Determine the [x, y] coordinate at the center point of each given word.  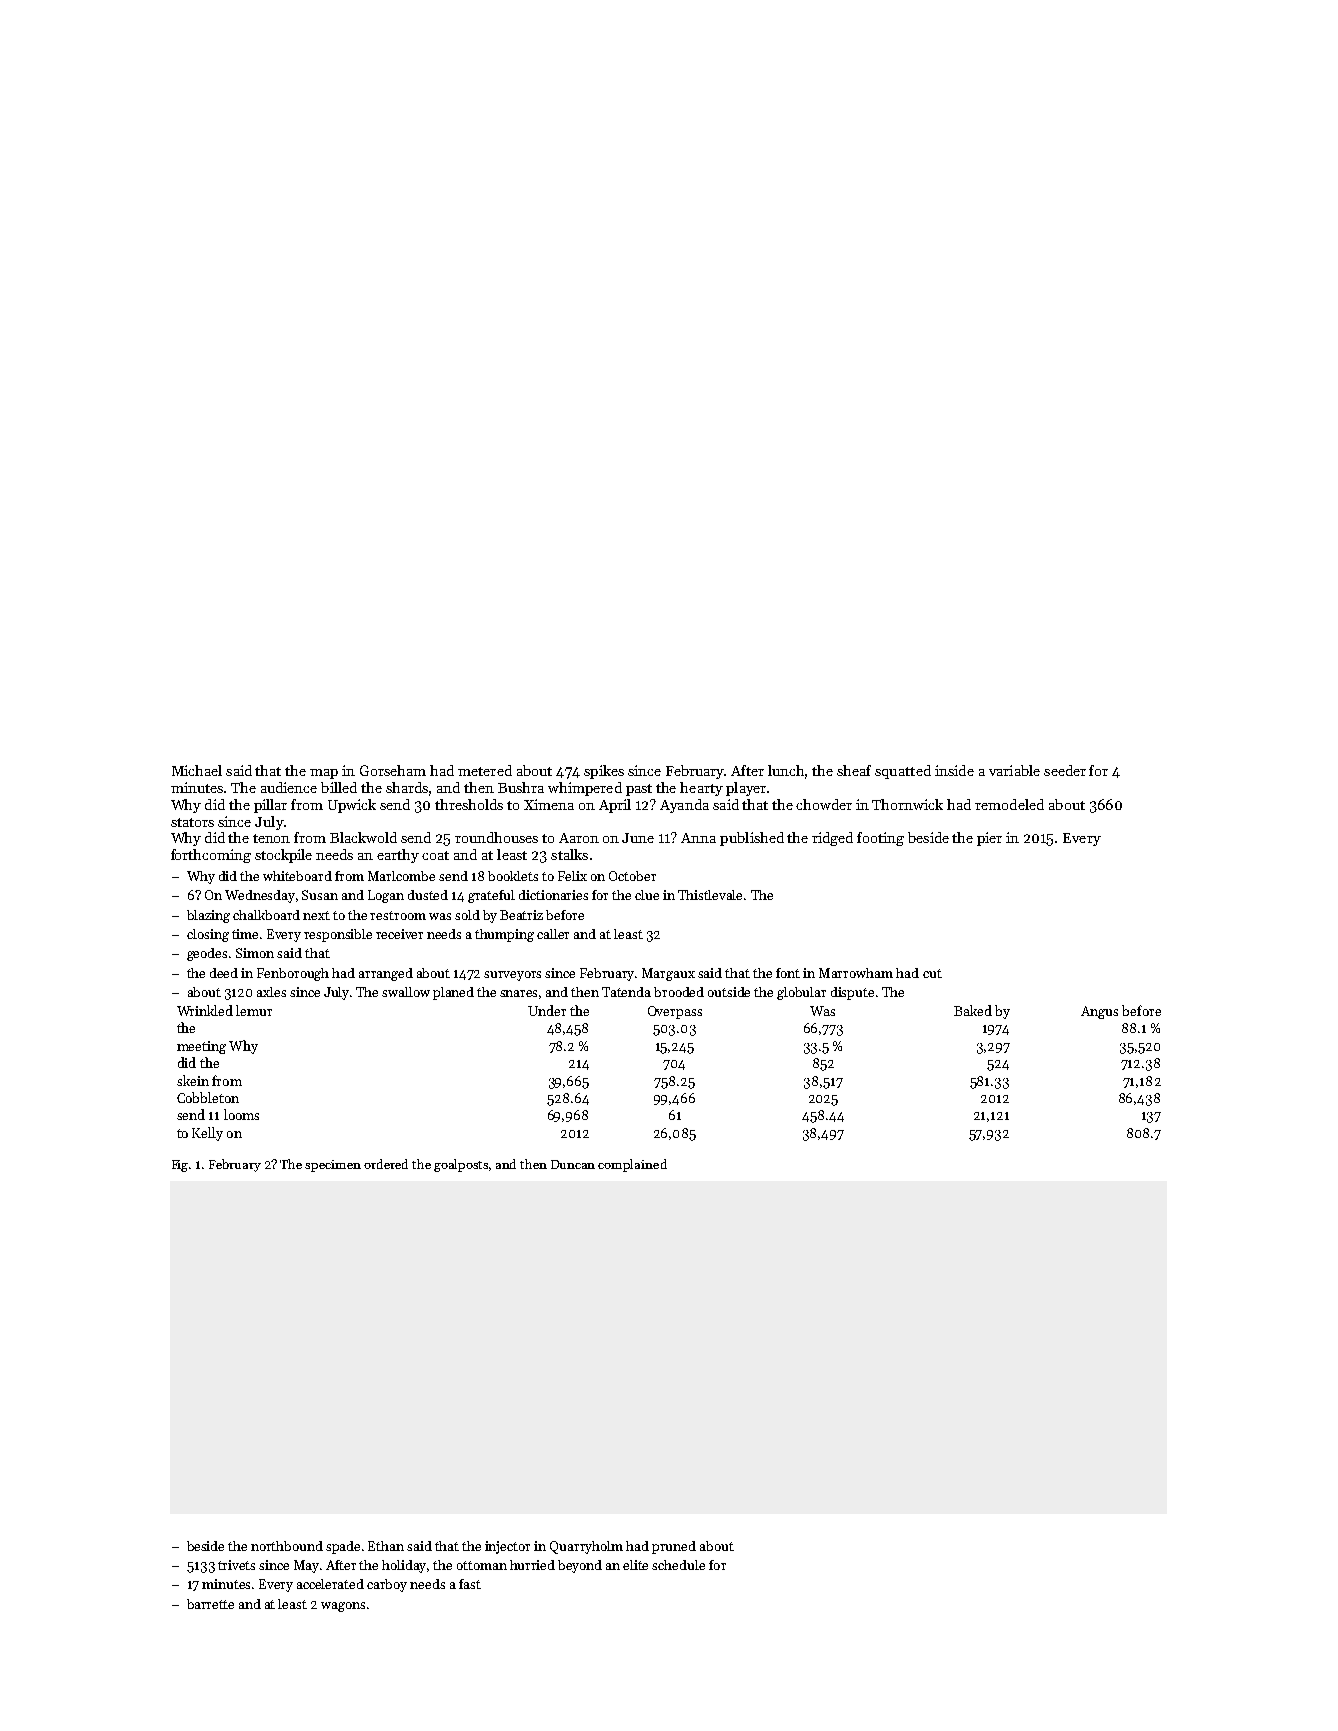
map [324, 774]
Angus [1099, 1012]
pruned [674, 1547]
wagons [343, 1607]
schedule [678, 1565]
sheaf [854, 770]
